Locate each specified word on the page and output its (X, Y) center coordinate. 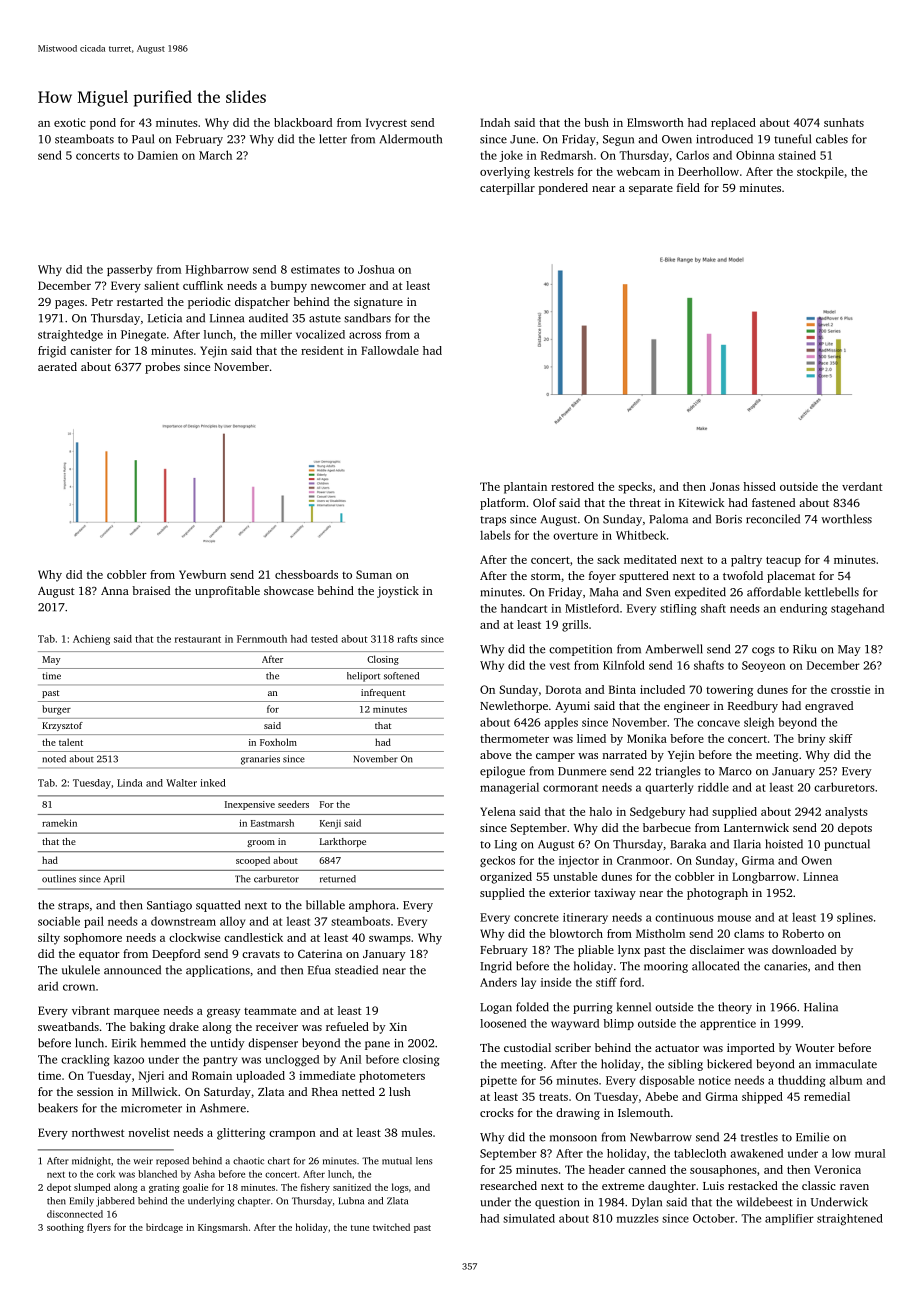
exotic (69, 122)
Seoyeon (764, 666)
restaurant (198, 639)
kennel (634, 1007)
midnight (91, 1162)
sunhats (844, 122)
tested (324, 639)
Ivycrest (386, 124)
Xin (398, 1026)
